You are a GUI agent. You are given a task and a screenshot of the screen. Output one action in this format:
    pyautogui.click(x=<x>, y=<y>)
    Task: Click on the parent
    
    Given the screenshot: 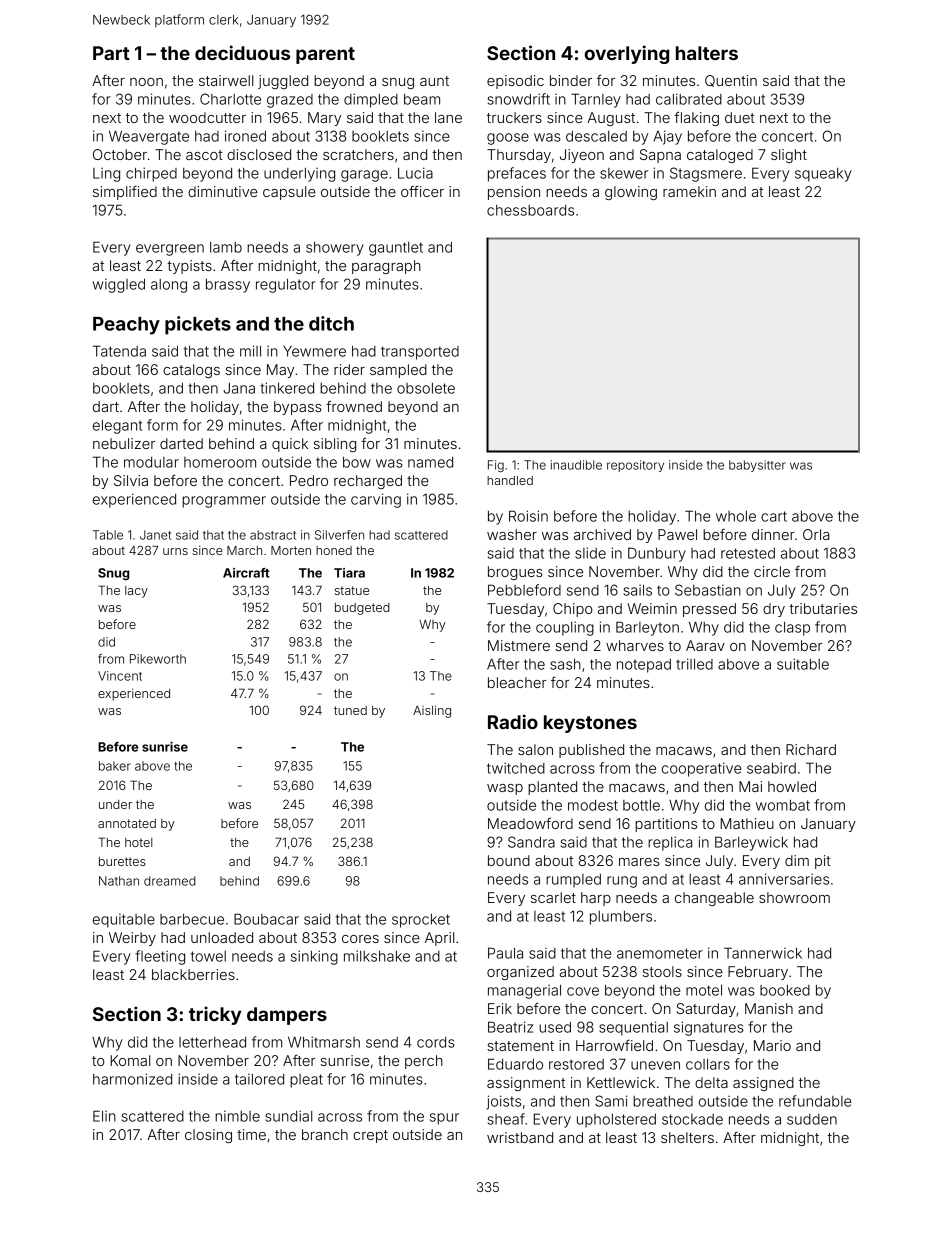 What is the action you would take?
    pyautogui.click(x=325, y=55)
